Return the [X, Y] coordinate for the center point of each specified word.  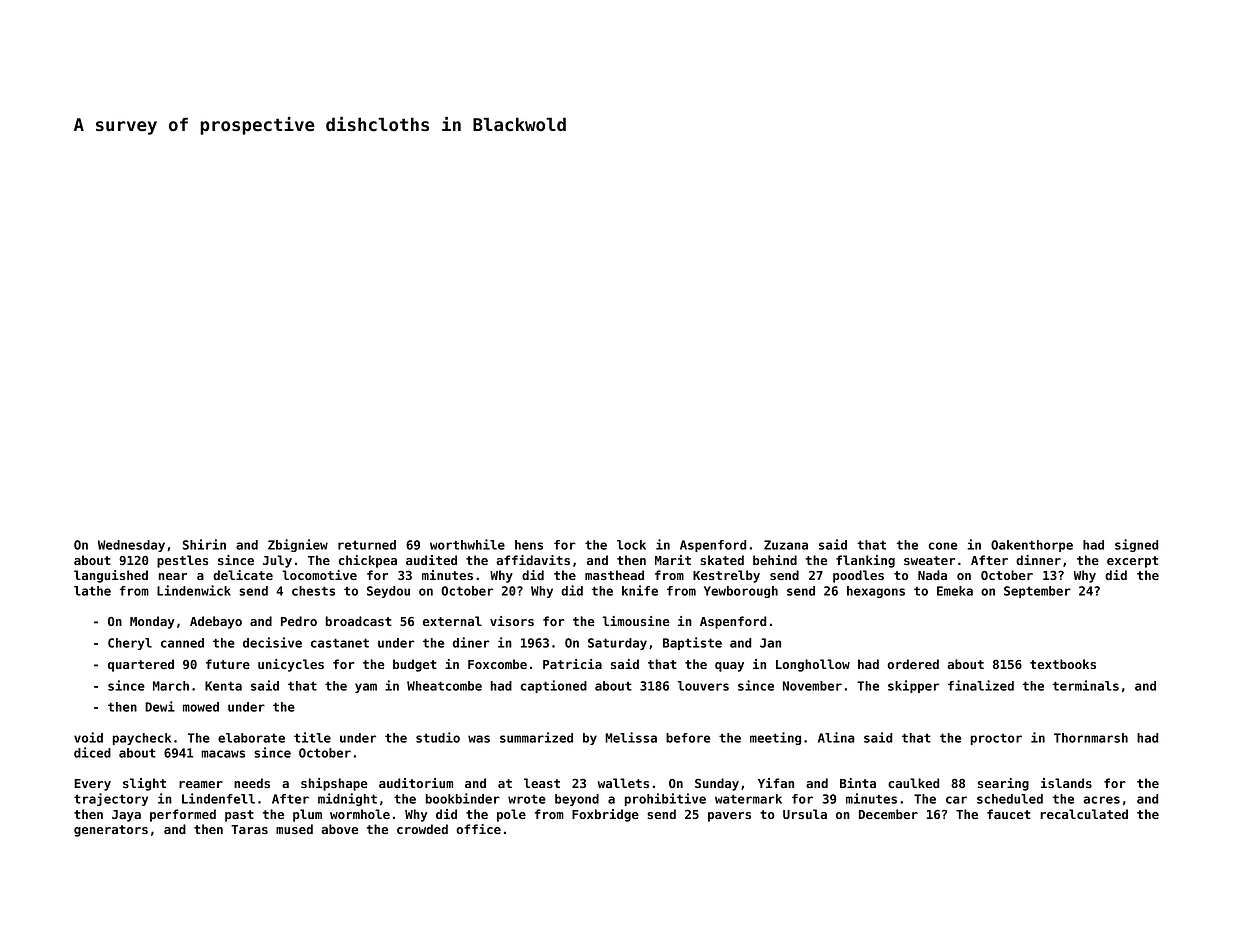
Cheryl [130, 644]
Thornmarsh [1091, 738]
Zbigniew [298, 545]
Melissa [631, 737]
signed [1137, 545]
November [812, 686]
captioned [554, 686]
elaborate [251, 738]
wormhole [360, 814]
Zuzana [786, 545]
